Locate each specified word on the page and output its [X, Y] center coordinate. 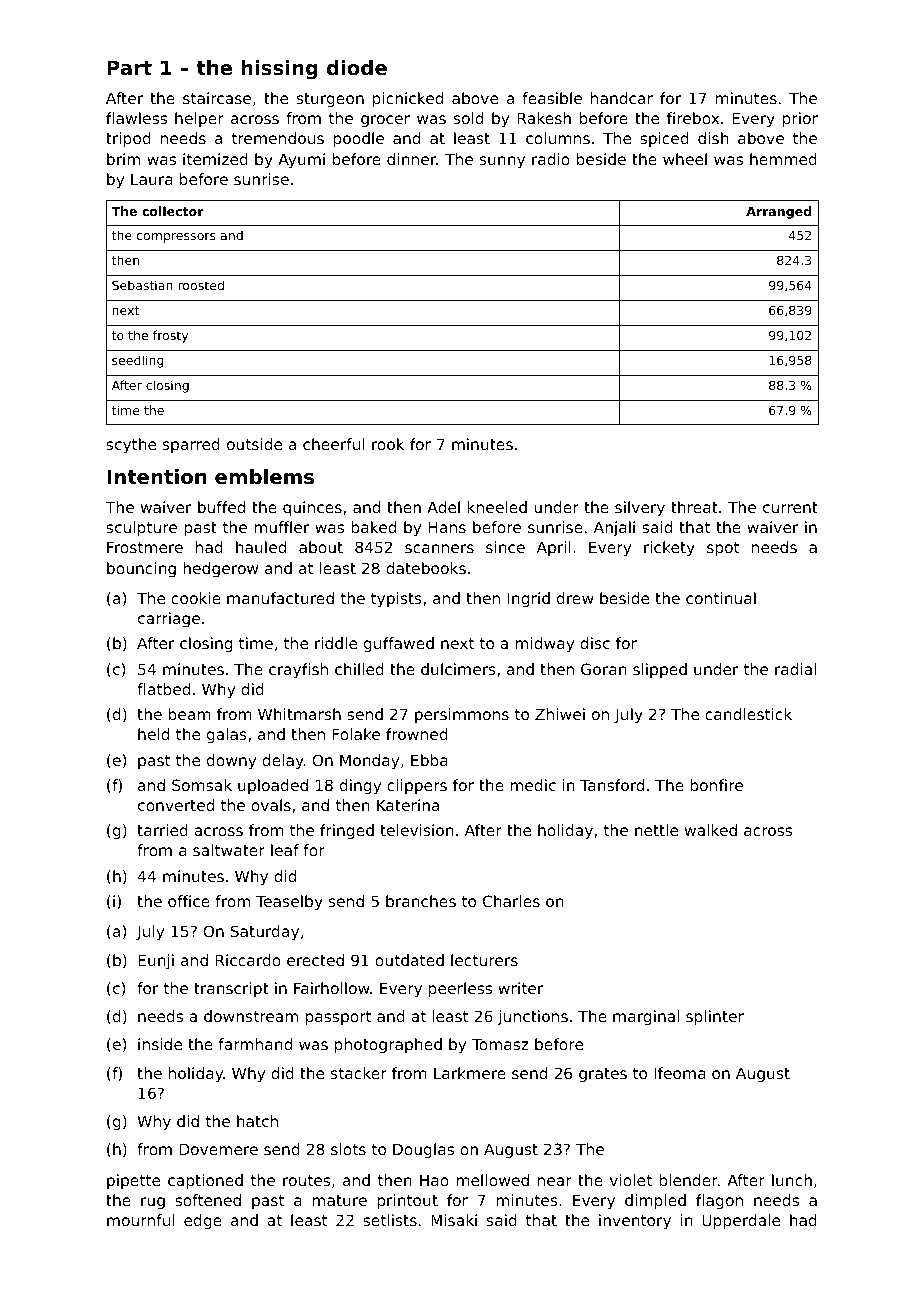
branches [421, 901]
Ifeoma [680, 1073]
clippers [417, 786]
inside [160, 1044]
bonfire [716, 785]
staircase [217, 98]
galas [227, 735]
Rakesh [544, 118]
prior [800, 119]
